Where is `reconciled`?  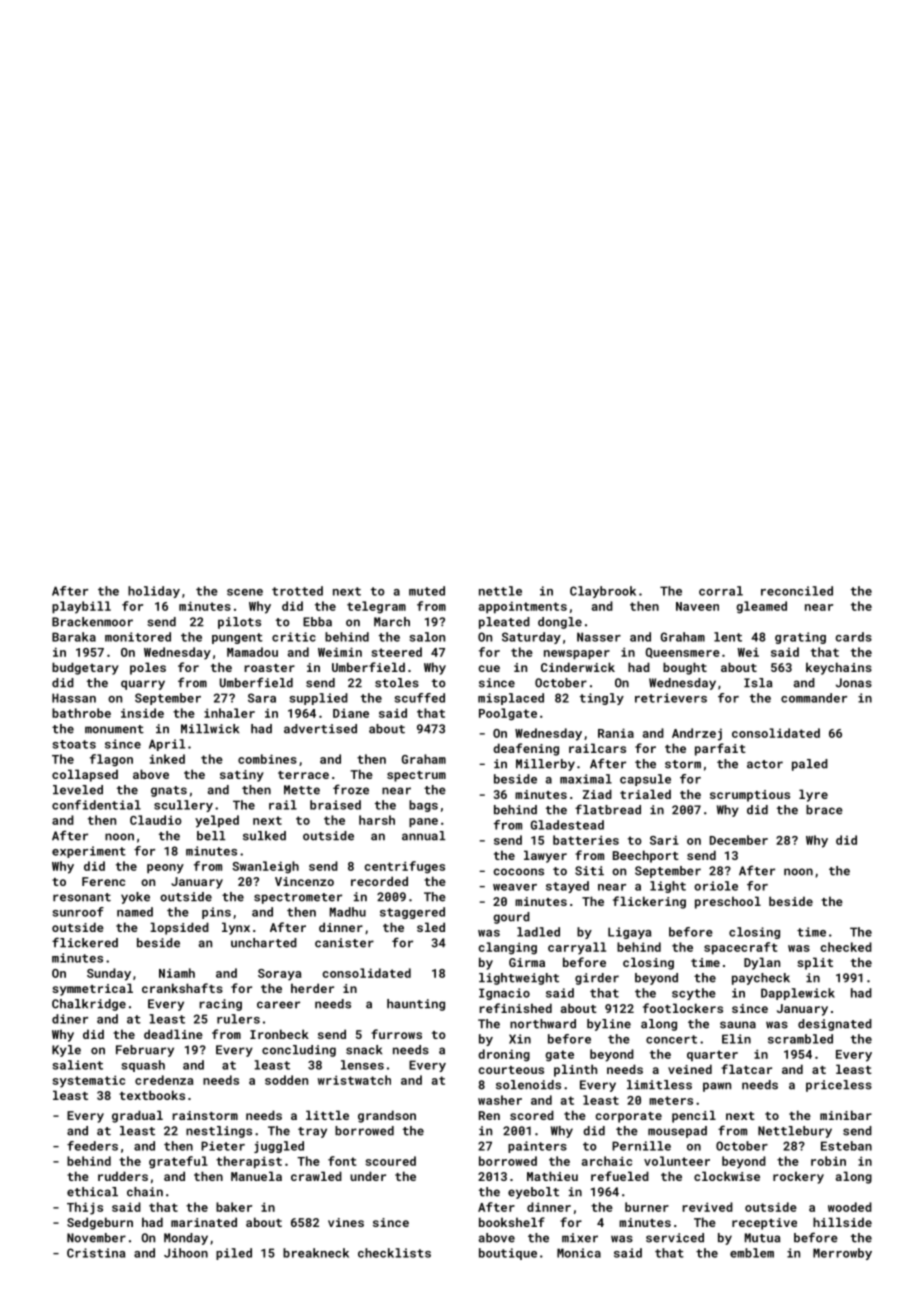
reconciled is located at coordinates (797, 591).
